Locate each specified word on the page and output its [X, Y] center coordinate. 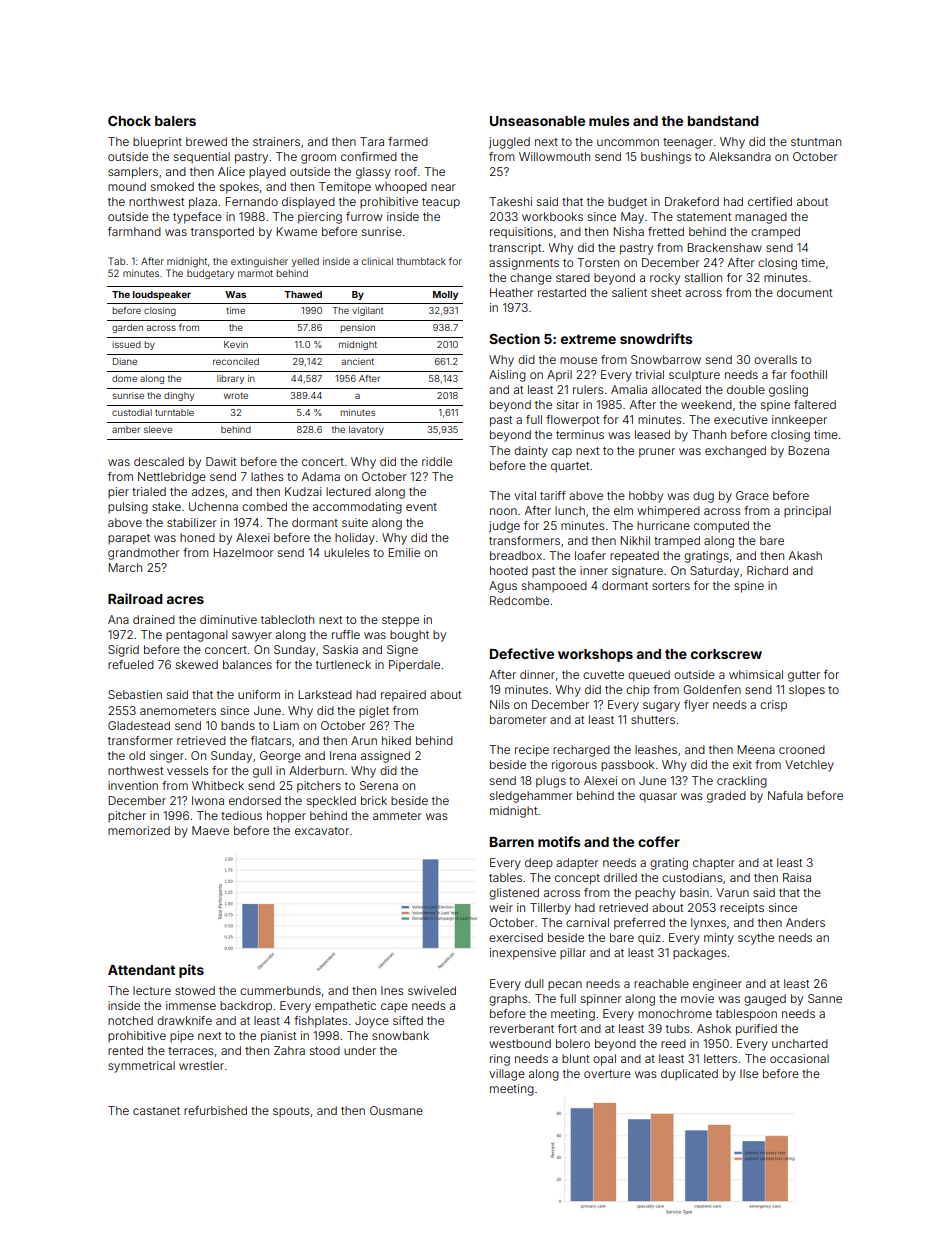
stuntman [816, 142]
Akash [805, 555]
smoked [172, 186]
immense [191, 1005]
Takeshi [510, 201]
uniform [259, 694]
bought [409, 636]
